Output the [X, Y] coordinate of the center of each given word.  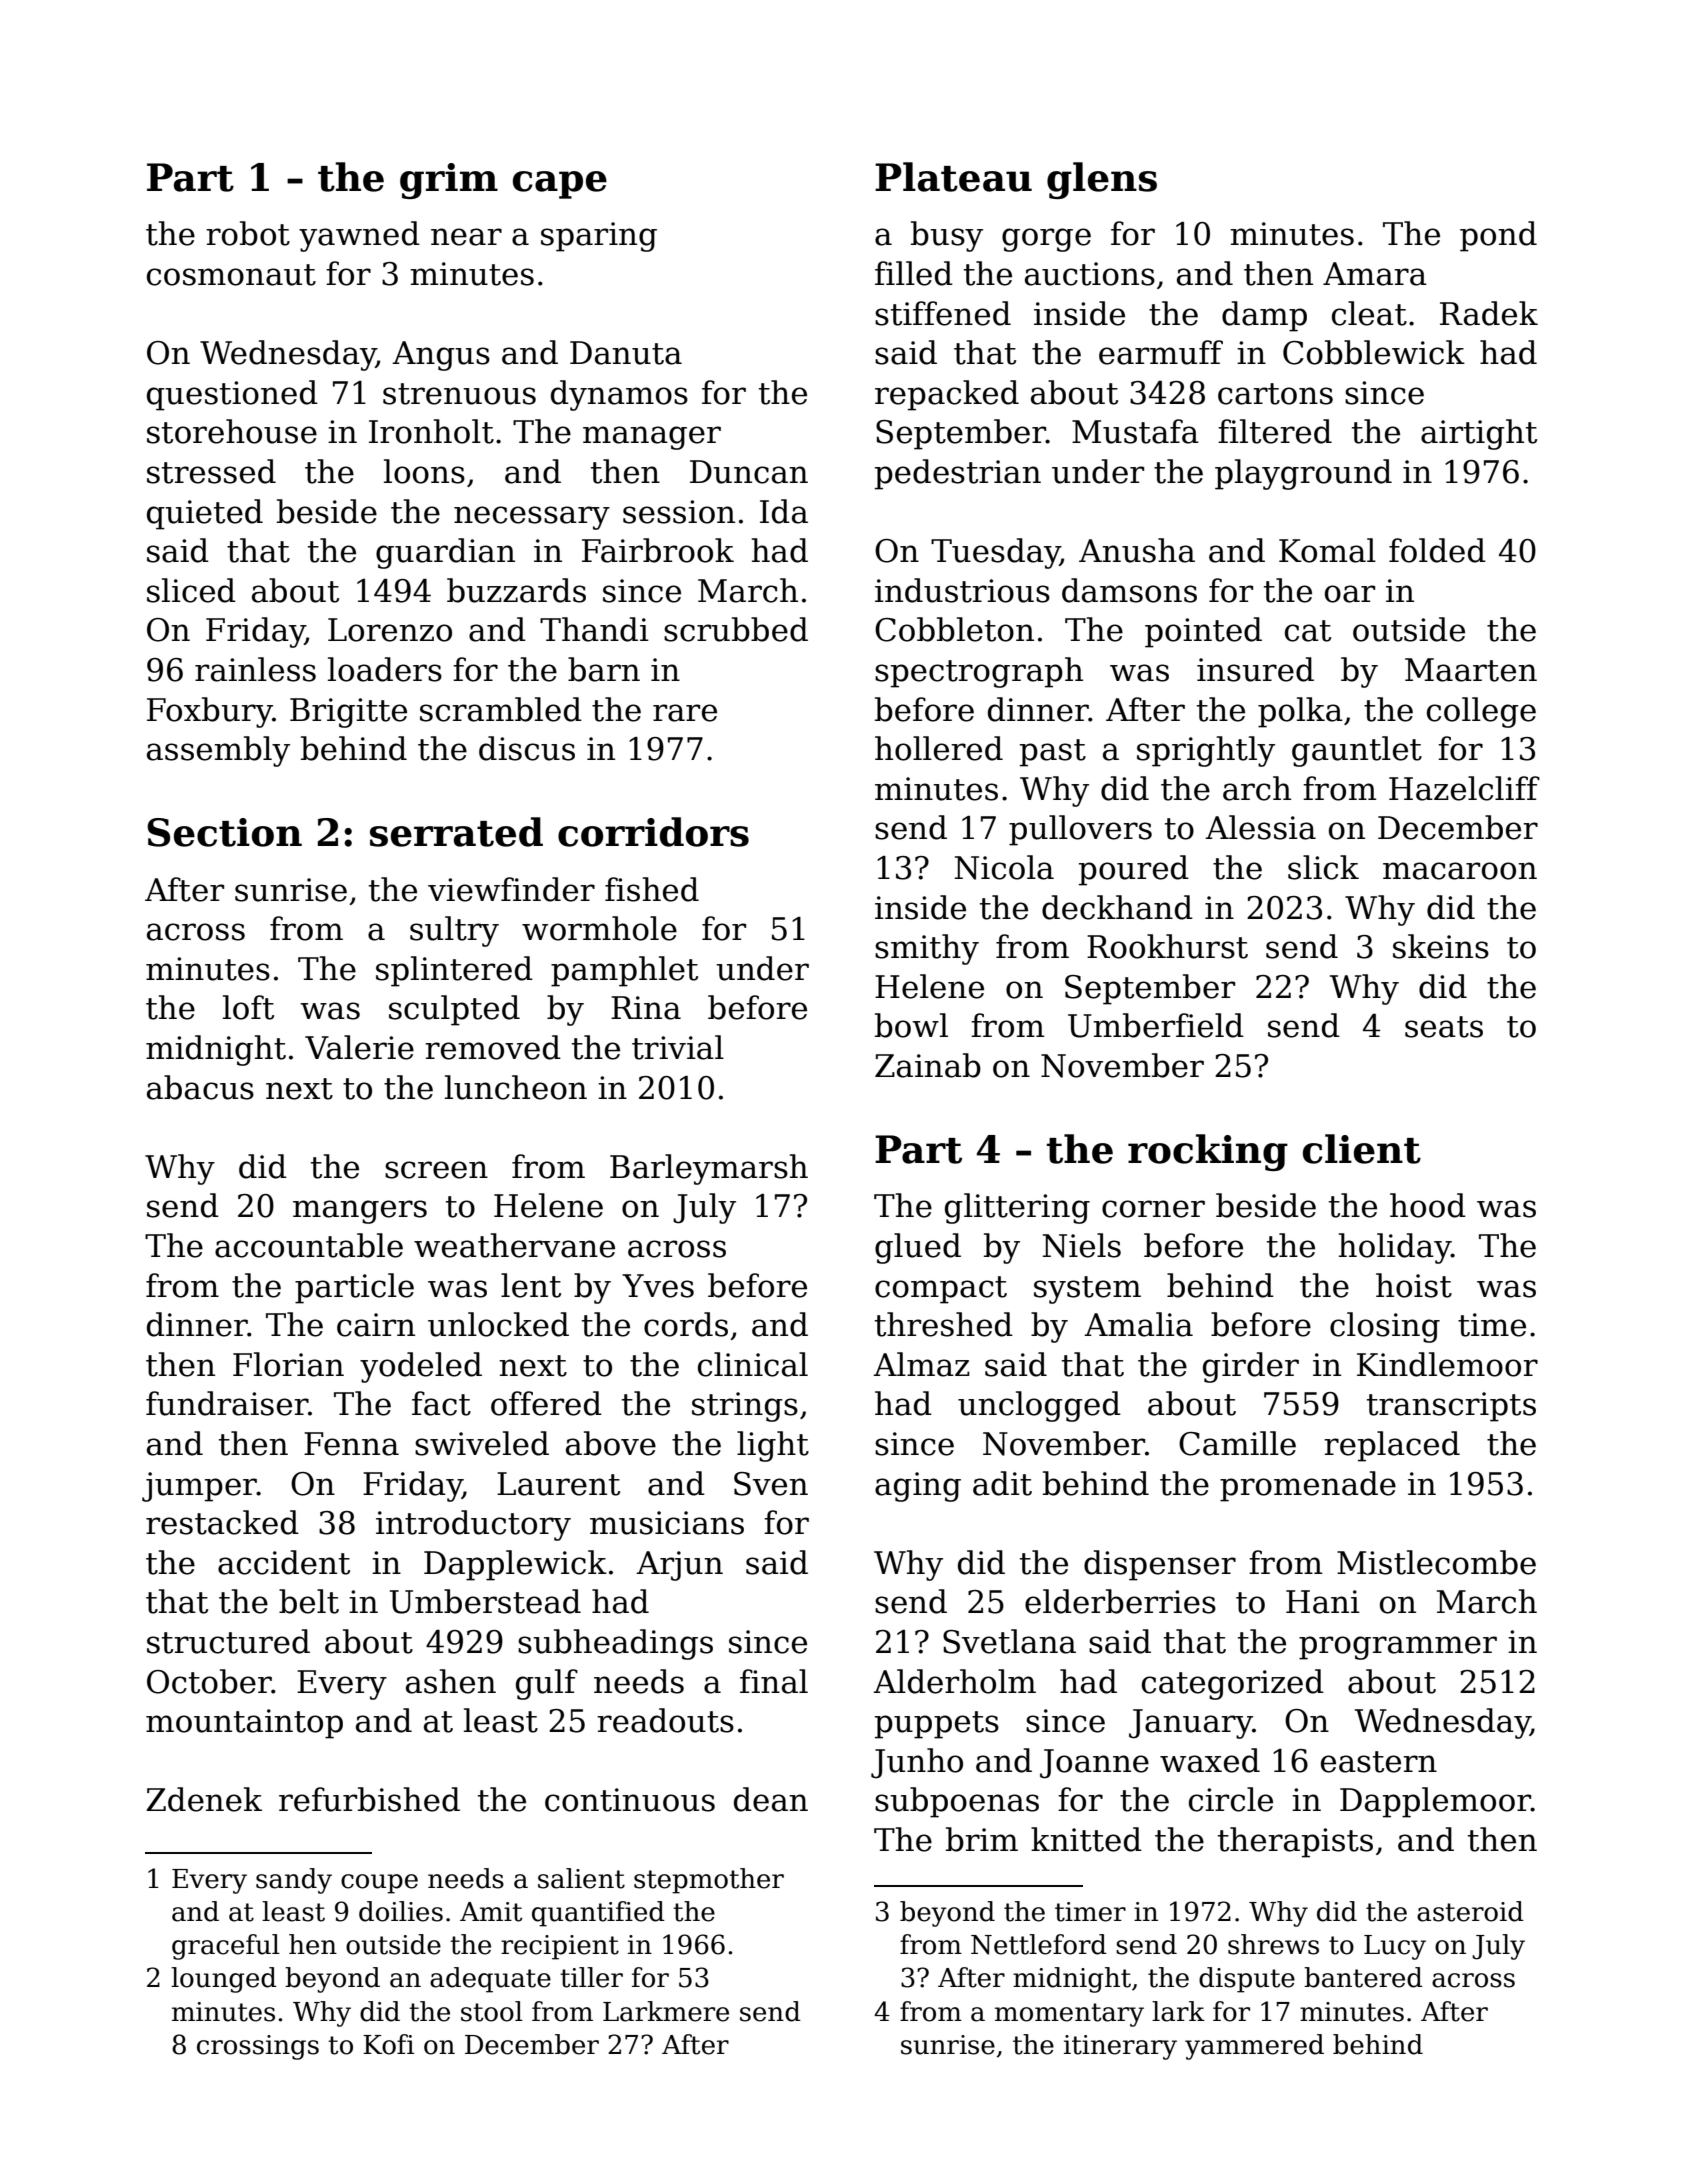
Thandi [594, 629]
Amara [1375, 274]
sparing [599, 237]
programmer [1398, 1648]
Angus [441, 356]
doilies [401, 1911]
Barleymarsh [709, 1169]
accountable [309, 1245]
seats [1444, 1027]
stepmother [709, 1881]
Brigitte [348, 713]
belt [309, 1601]
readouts [665, 1720]
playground [1303, 474]
